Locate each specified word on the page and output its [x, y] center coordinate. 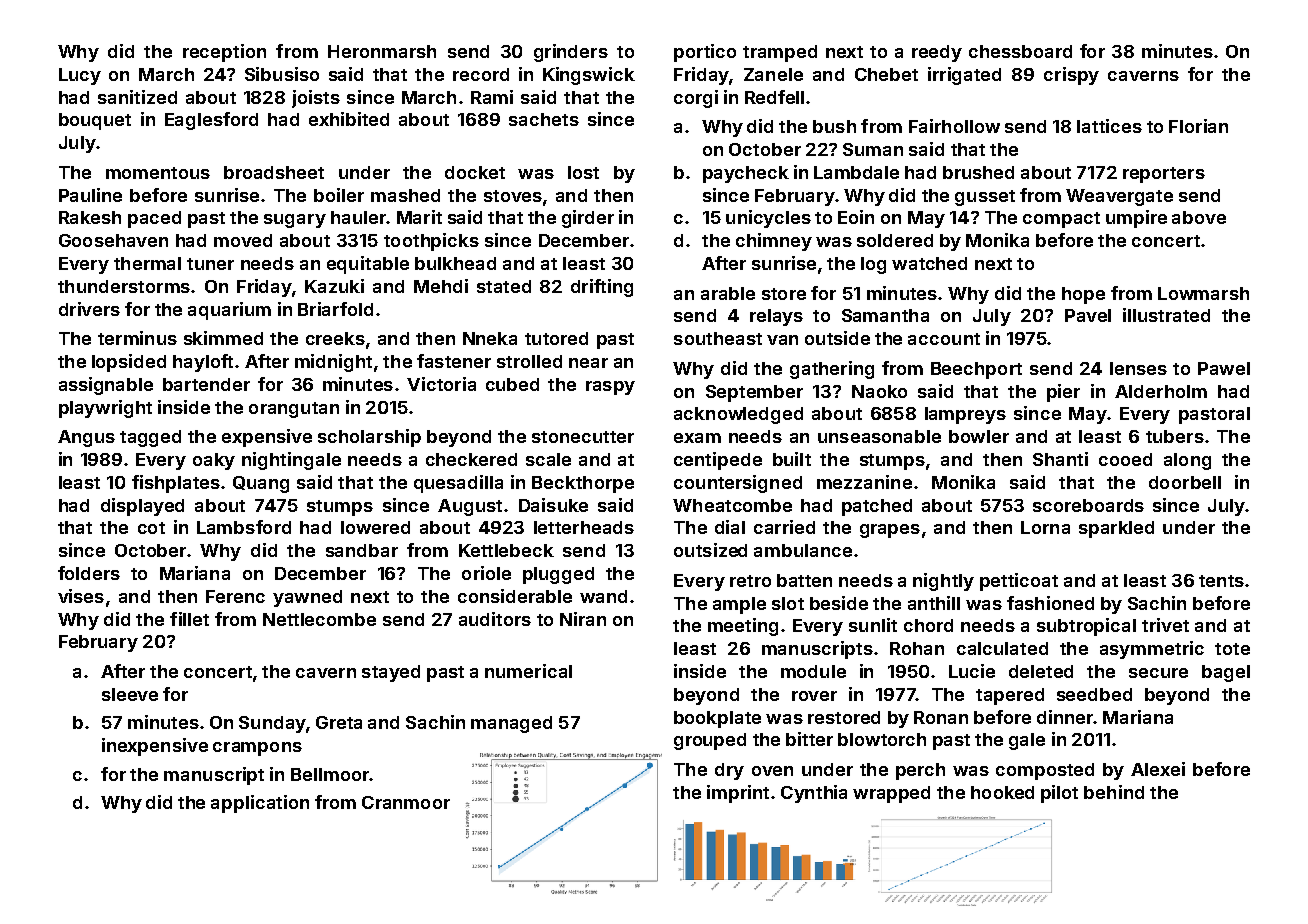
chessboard [1020, 51]
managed [511, 724]
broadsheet [274, 172]
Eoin [856, 217]
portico [705, 53]
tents [1221, 581]
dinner [1065, 717]
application [260, 804]
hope [1083, 295]
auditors [495, 619]
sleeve [130, 694]
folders [89, 573]
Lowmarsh [1203, 293]
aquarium [229, 311]
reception [224, 53]
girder [588, 219]
